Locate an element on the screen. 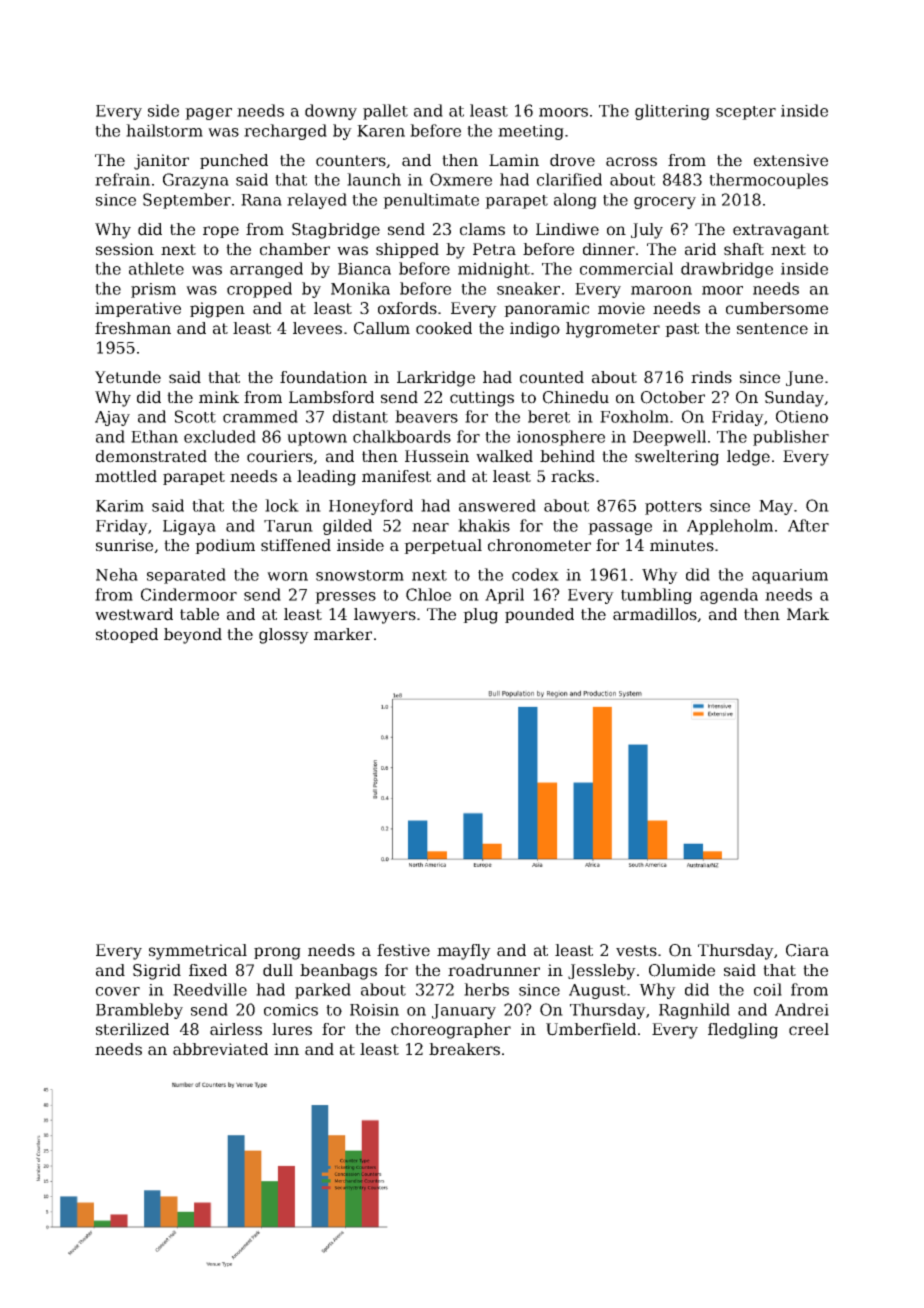  scepter is located at coordinates (746, 113).
